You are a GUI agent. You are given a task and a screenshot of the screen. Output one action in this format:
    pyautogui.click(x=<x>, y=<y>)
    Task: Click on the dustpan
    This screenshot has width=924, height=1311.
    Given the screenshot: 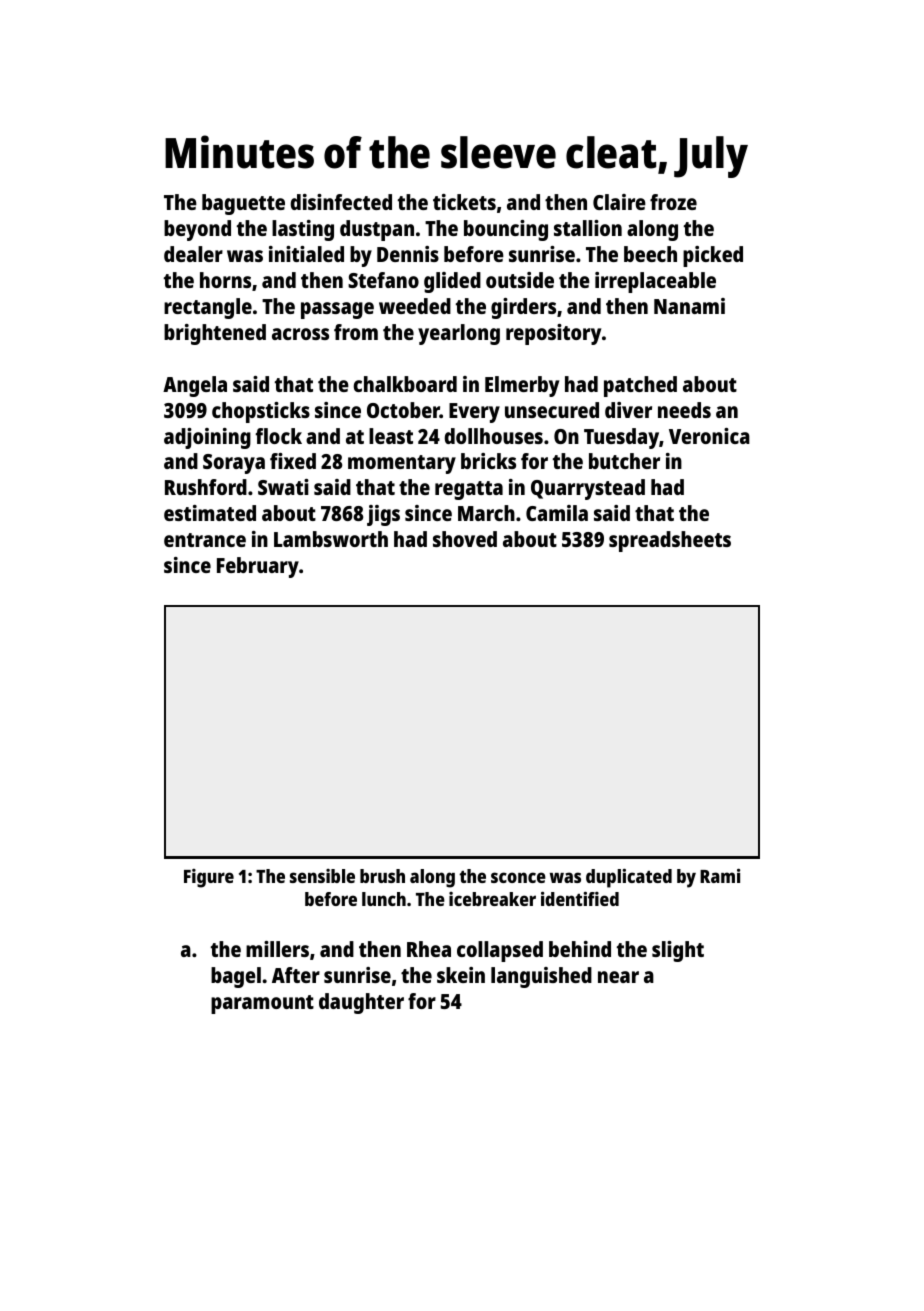 What is the action you would take?
    pyautogui.click(x=377, y=230)
